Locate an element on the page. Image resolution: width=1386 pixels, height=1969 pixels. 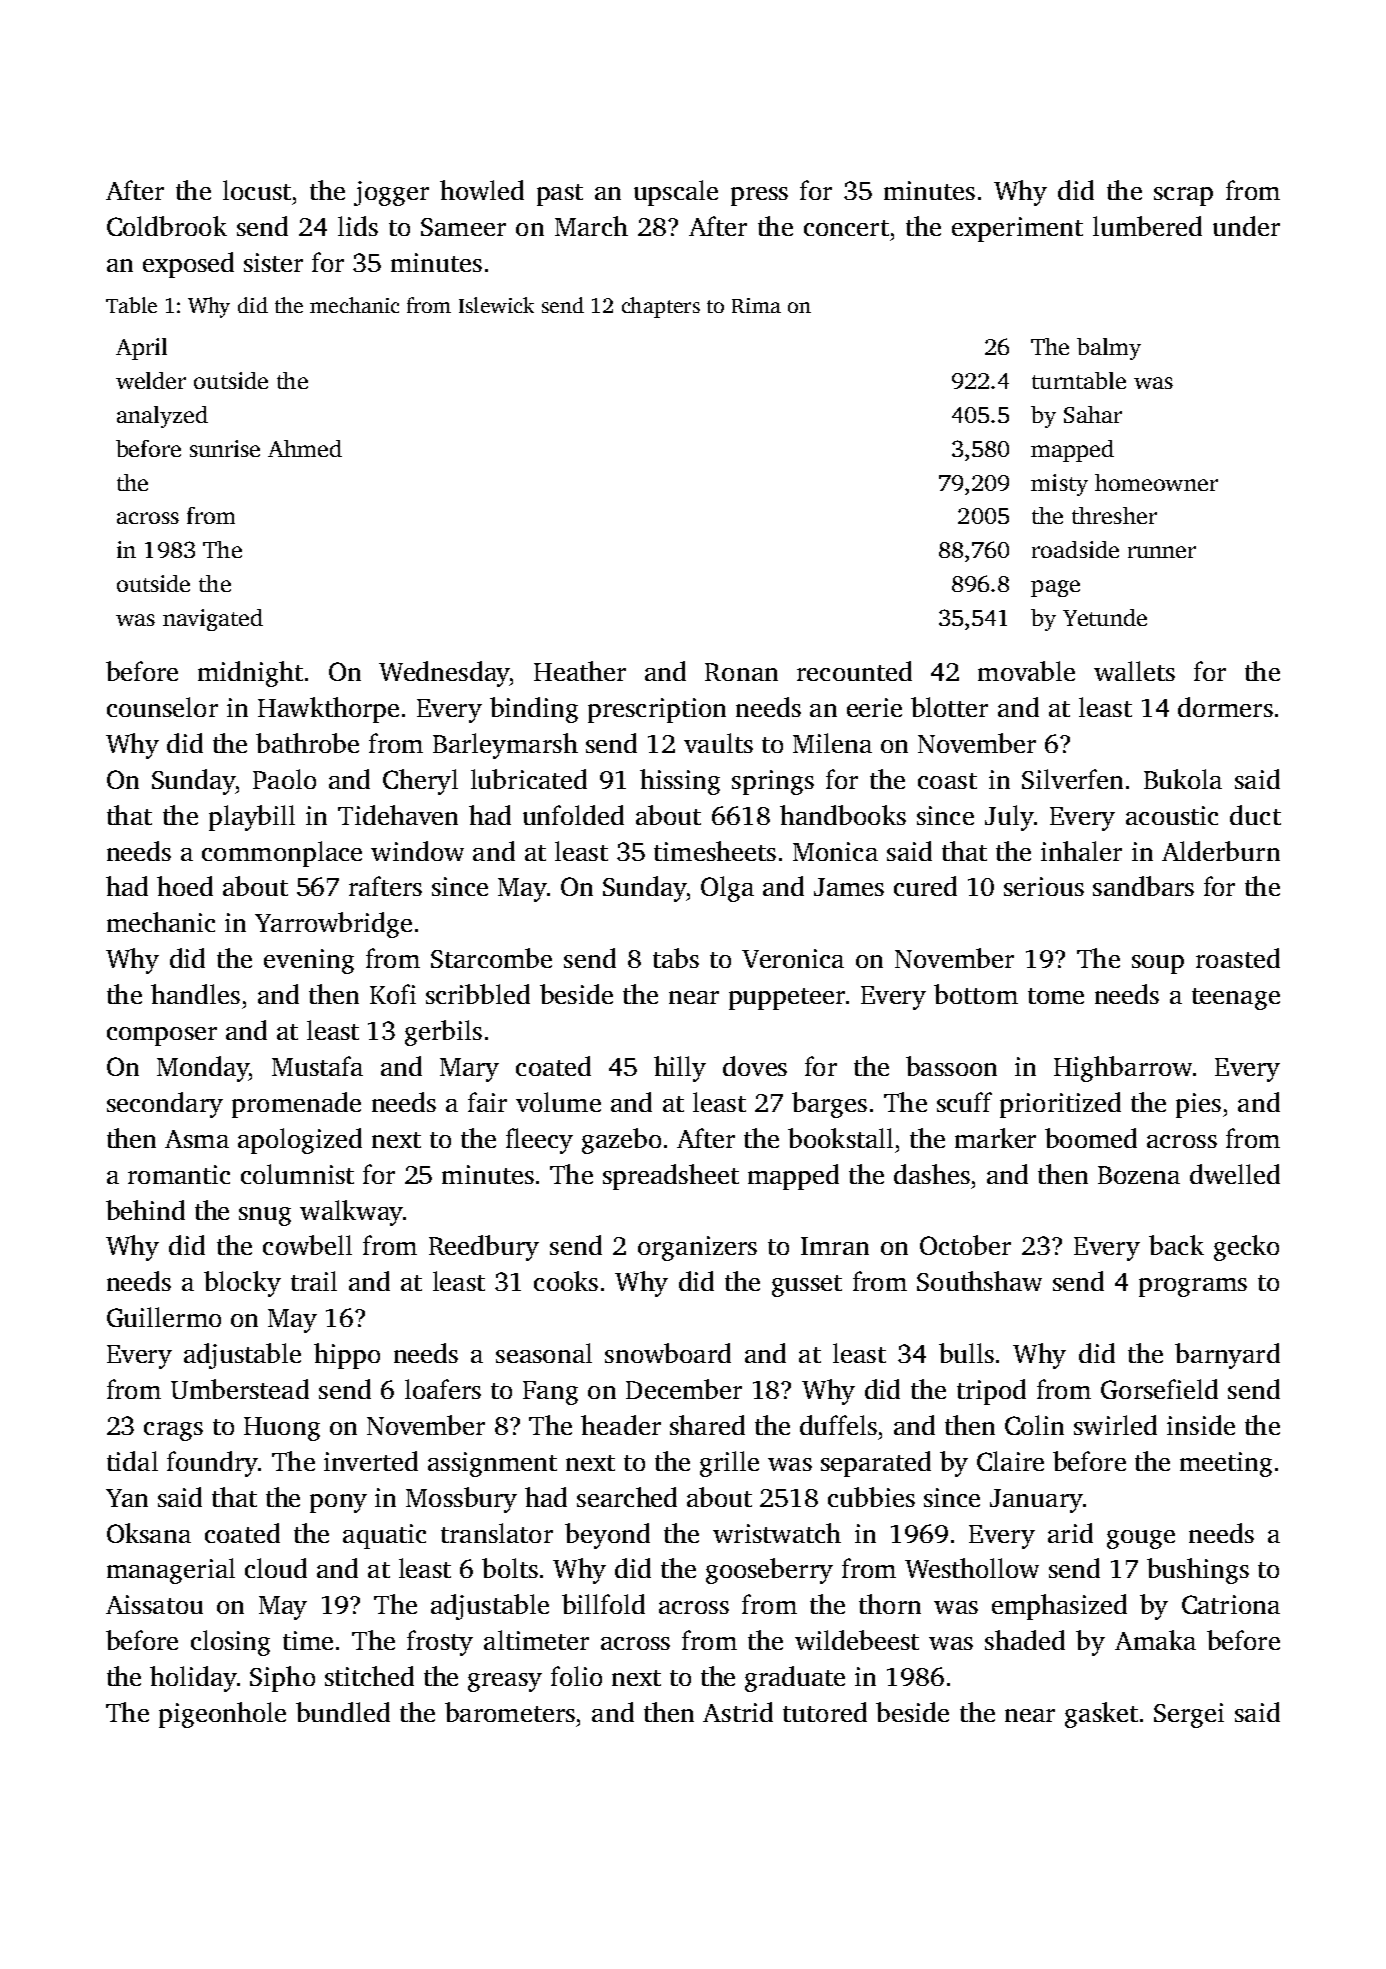
Sahar is located at coordinates (1093, 414).
